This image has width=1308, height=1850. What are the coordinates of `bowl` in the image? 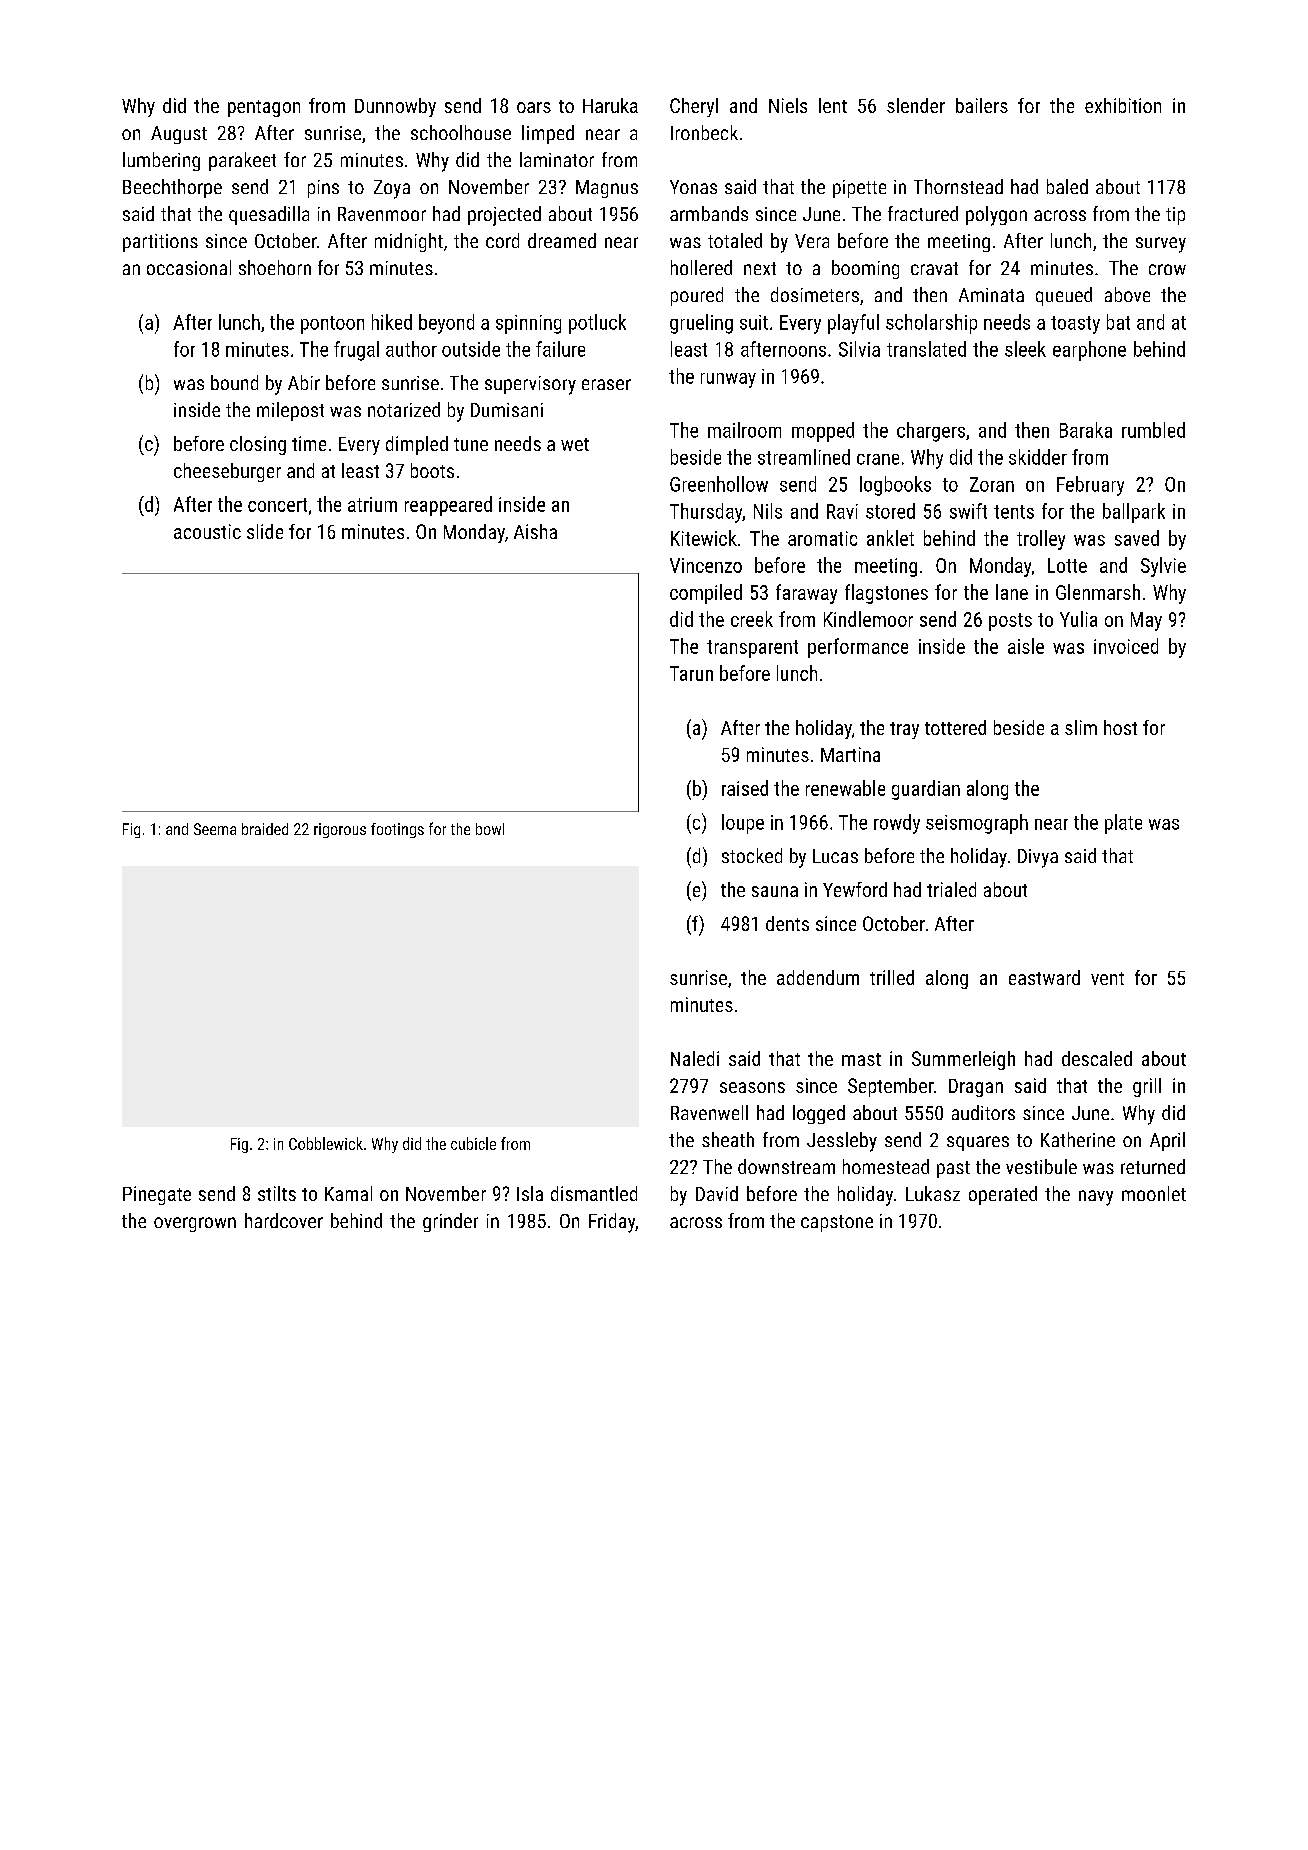 It's located at (490, 829).
